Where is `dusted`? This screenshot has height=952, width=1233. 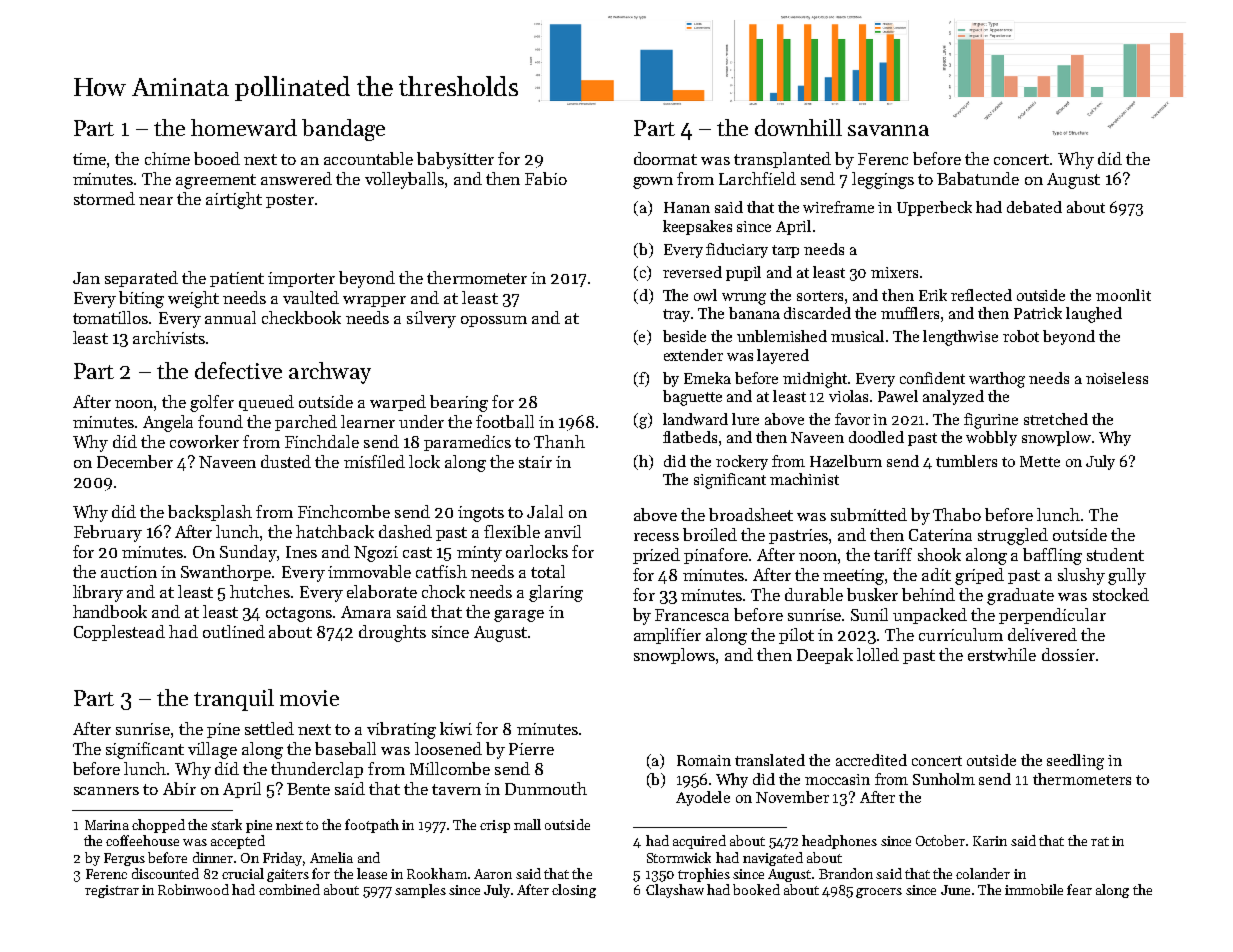 dusted is located at coordinates (286, 461).
